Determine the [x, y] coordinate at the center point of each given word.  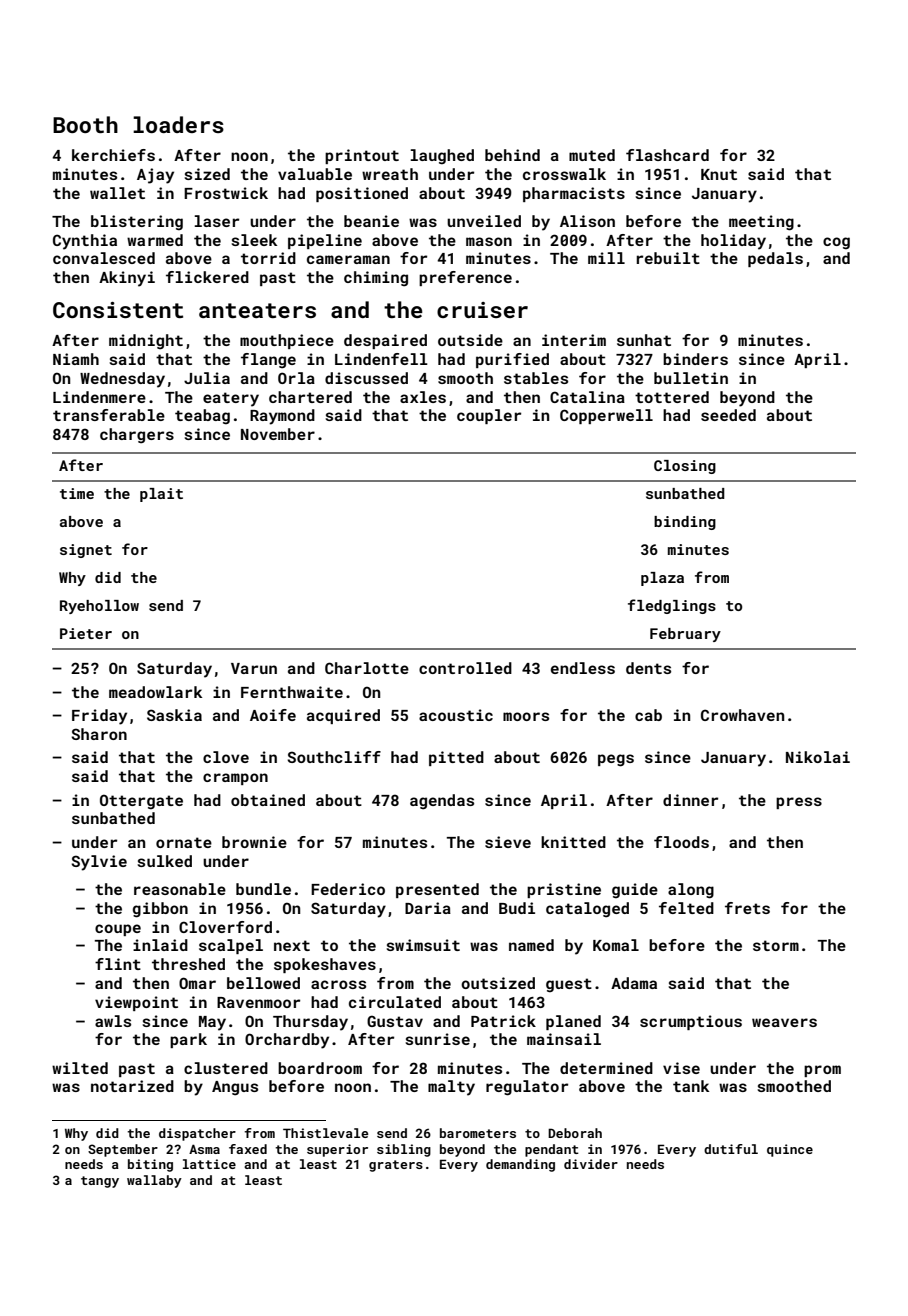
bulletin [691, 378]
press [799, 803]
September [123, 1150]
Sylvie [99, 863]
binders [695, 359]
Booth [85, 124]
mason [489, 241]
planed [573, 1022]
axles [423, 397]
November [278, 434]
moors [526, 716]
